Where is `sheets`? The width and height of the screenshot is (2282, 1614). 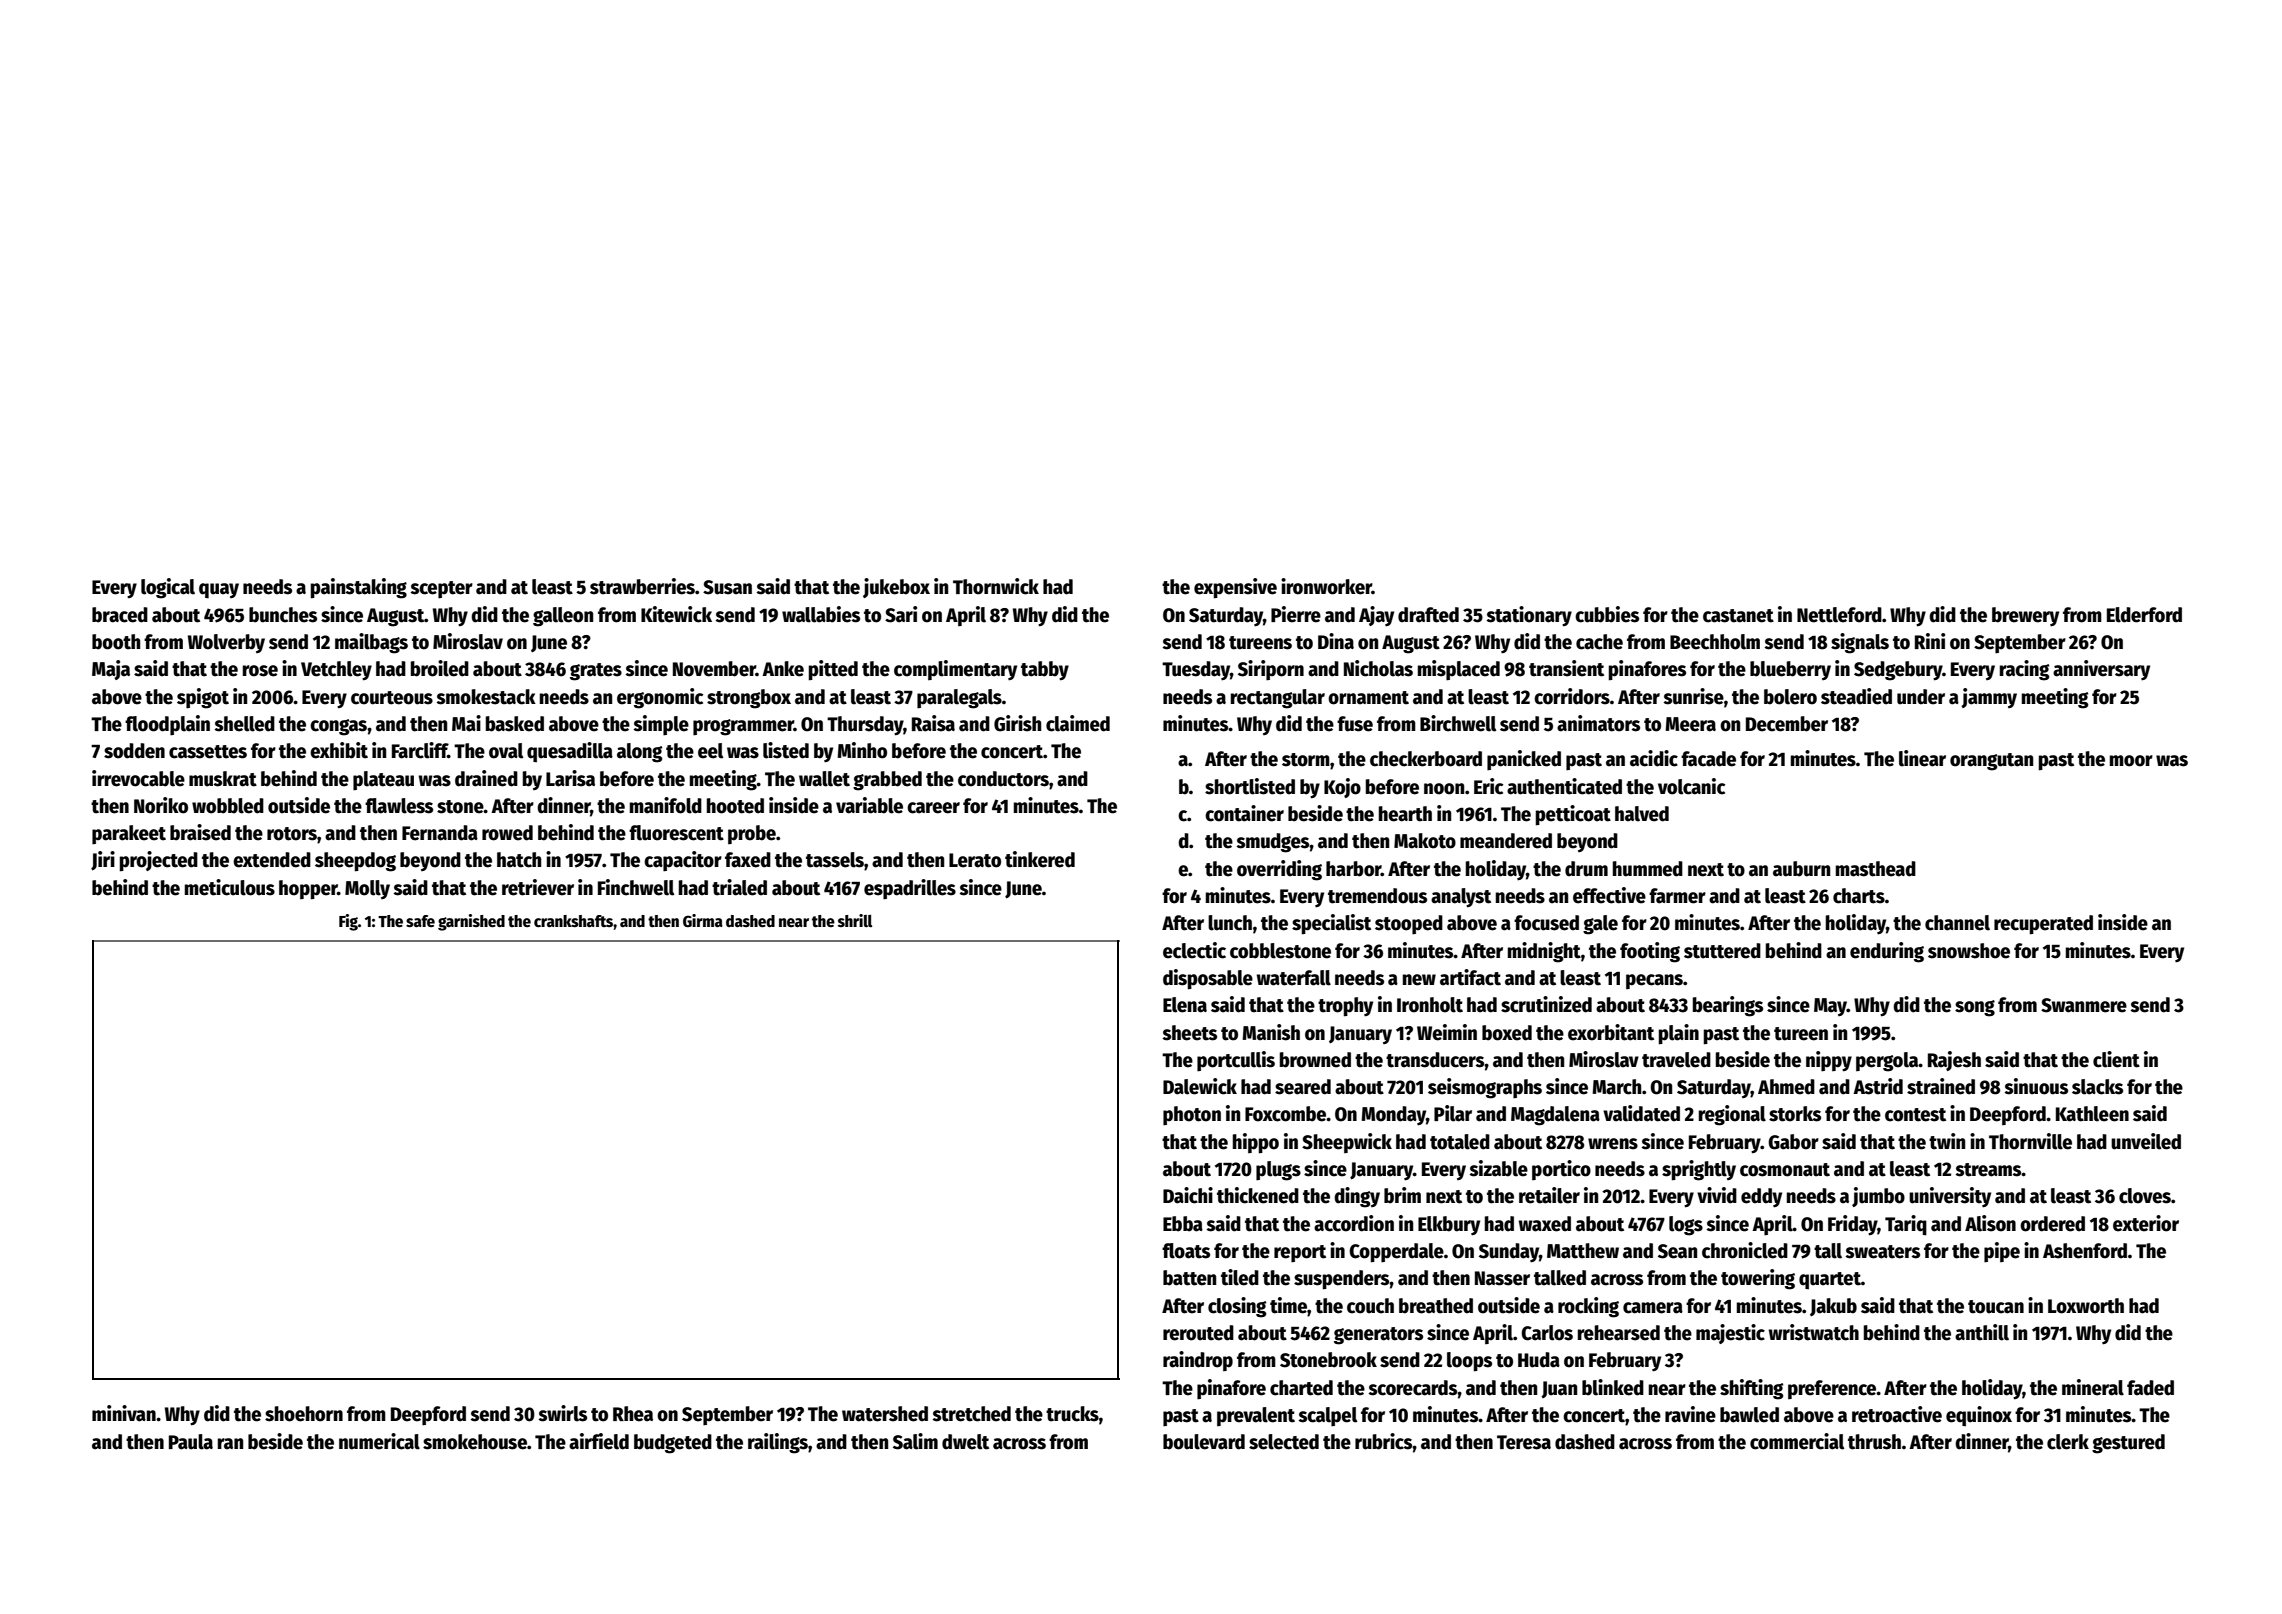 sheets is located at coordinates (1190, 1033).
